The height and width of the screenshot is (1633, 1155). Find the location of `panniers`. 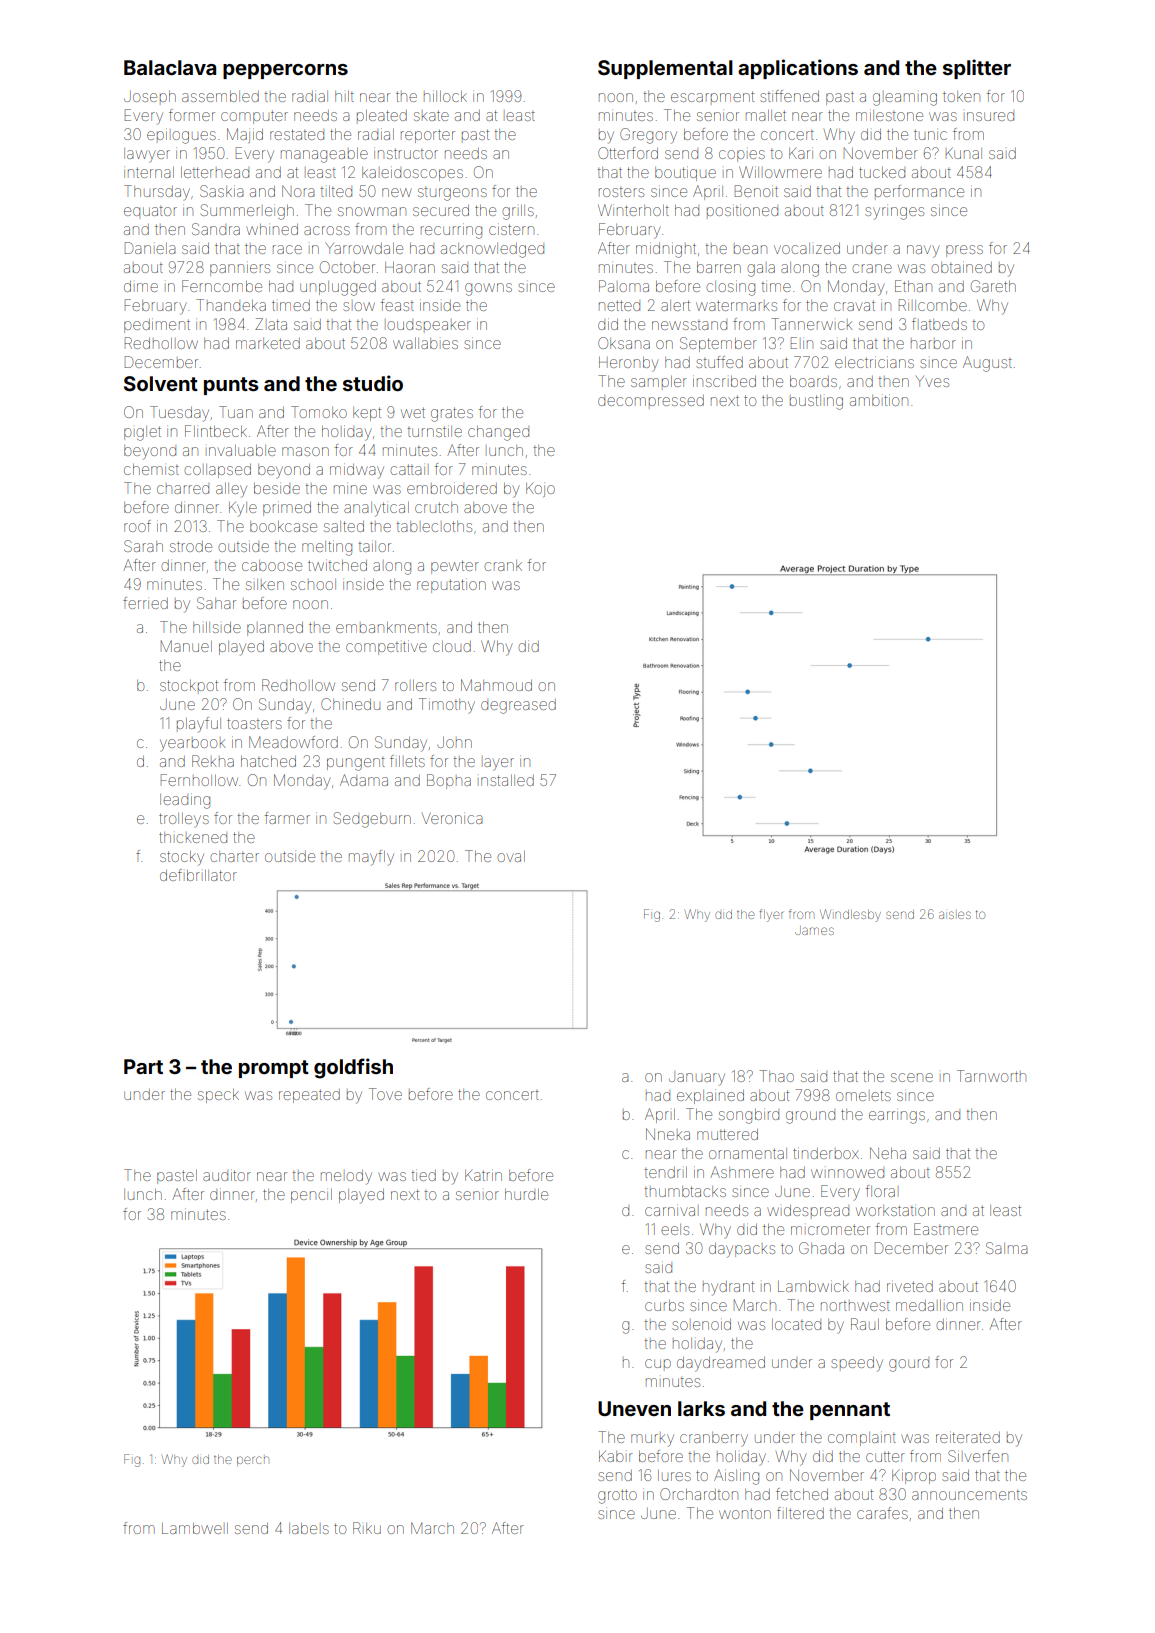

panniers is located at coordinates (240, 270).
